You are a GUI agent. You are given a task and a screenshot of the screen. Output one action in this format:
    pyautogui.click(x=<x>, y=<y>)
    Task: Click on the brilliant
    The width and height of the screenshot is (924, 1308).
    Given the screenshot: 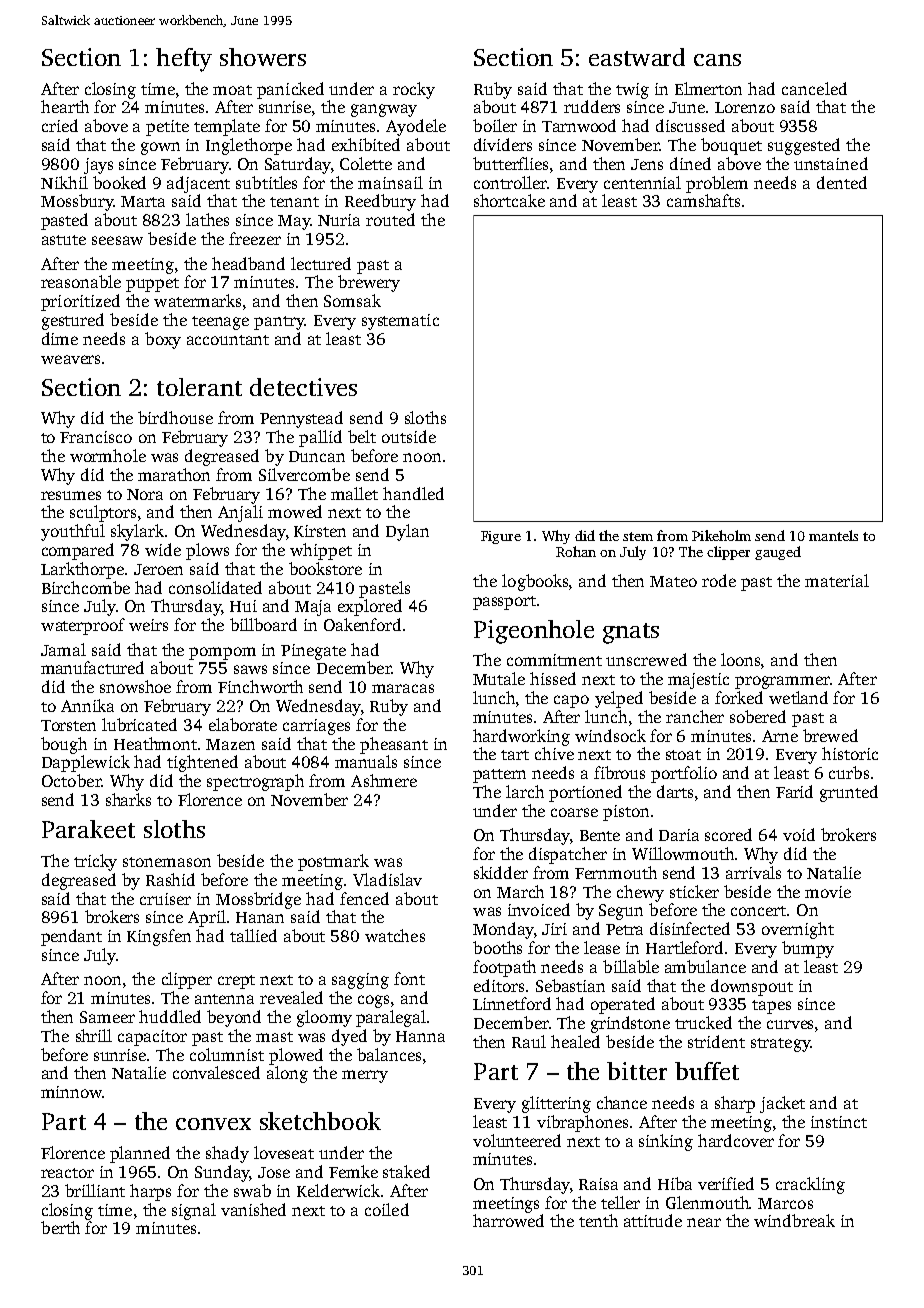 What is the action you would take?
    pyautogui.click(x=95, y=1190)
